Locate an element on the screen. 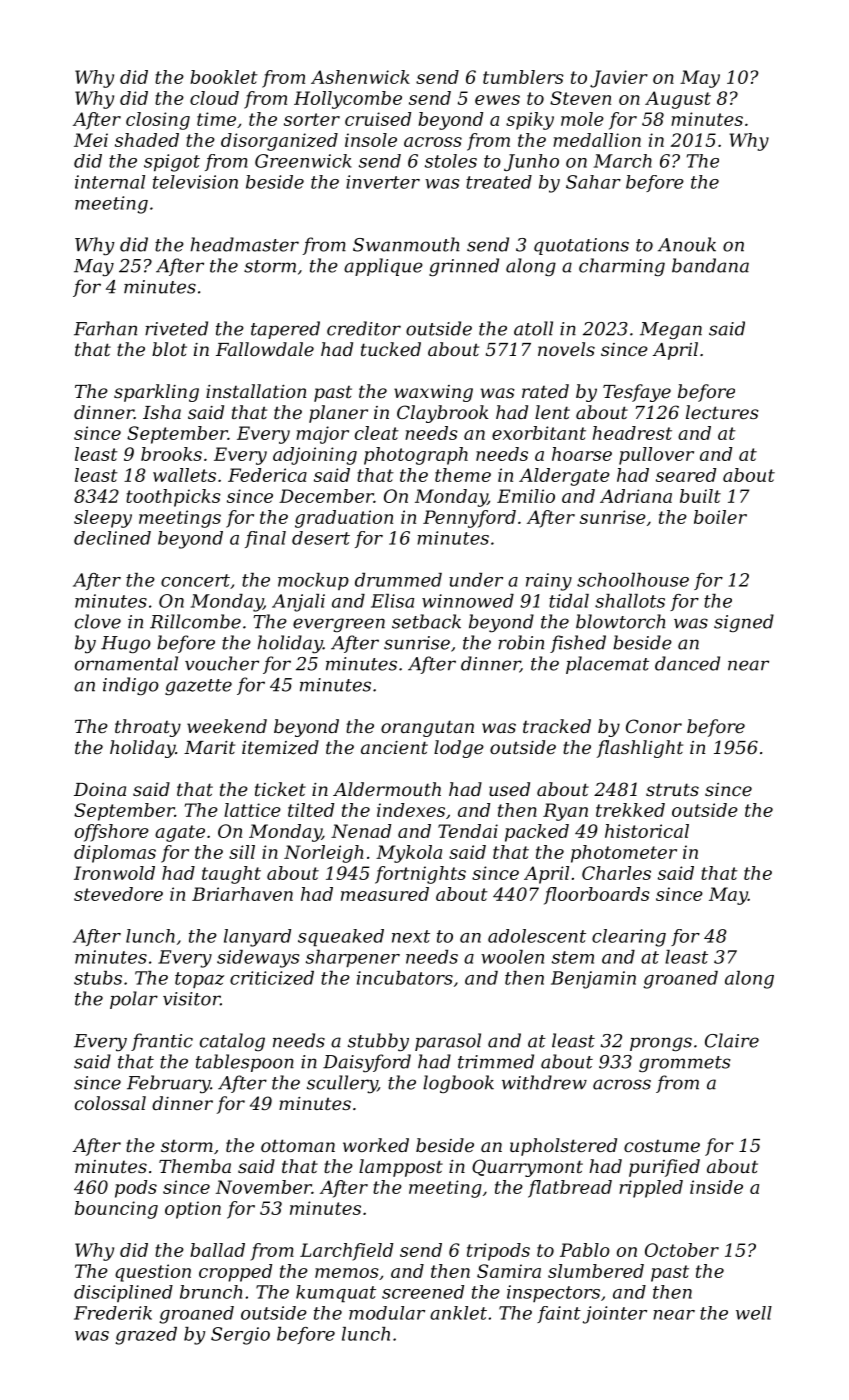 This screenshot has height=1400, width=849. seared is located at coordinates (686, 475).
